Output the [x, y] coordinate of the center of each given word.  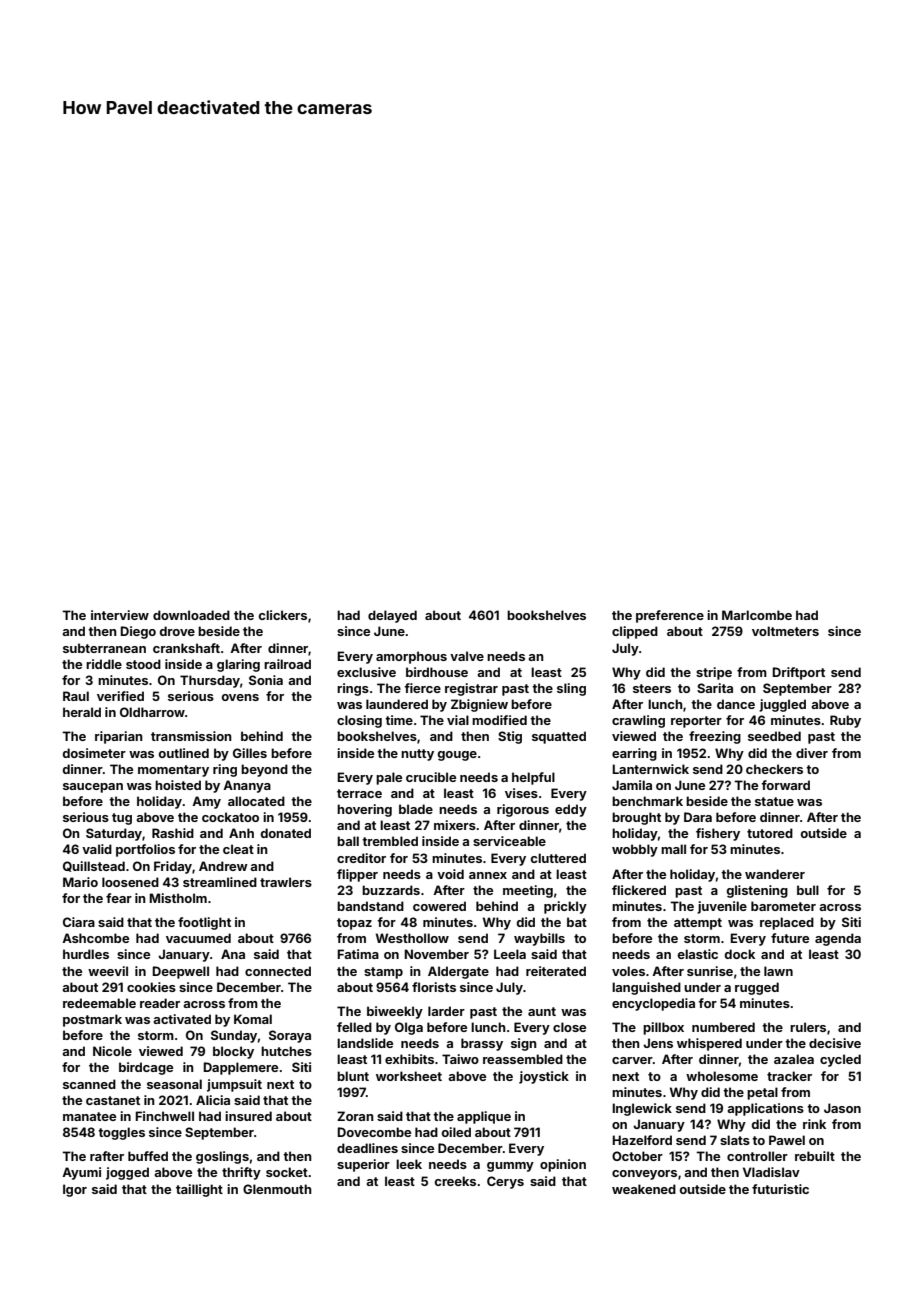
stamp [383, 973]
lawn [778, 971]
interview [120, 615]
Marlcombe [757, 615]
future [790, 938]
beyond [264, 770]
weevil [108, 971]
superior [363, 1165]
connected [278, 971]
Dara [698, 817]
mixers [455, 825]
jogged [127, 1173]
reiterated [556, 971]
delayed [392, 616]
